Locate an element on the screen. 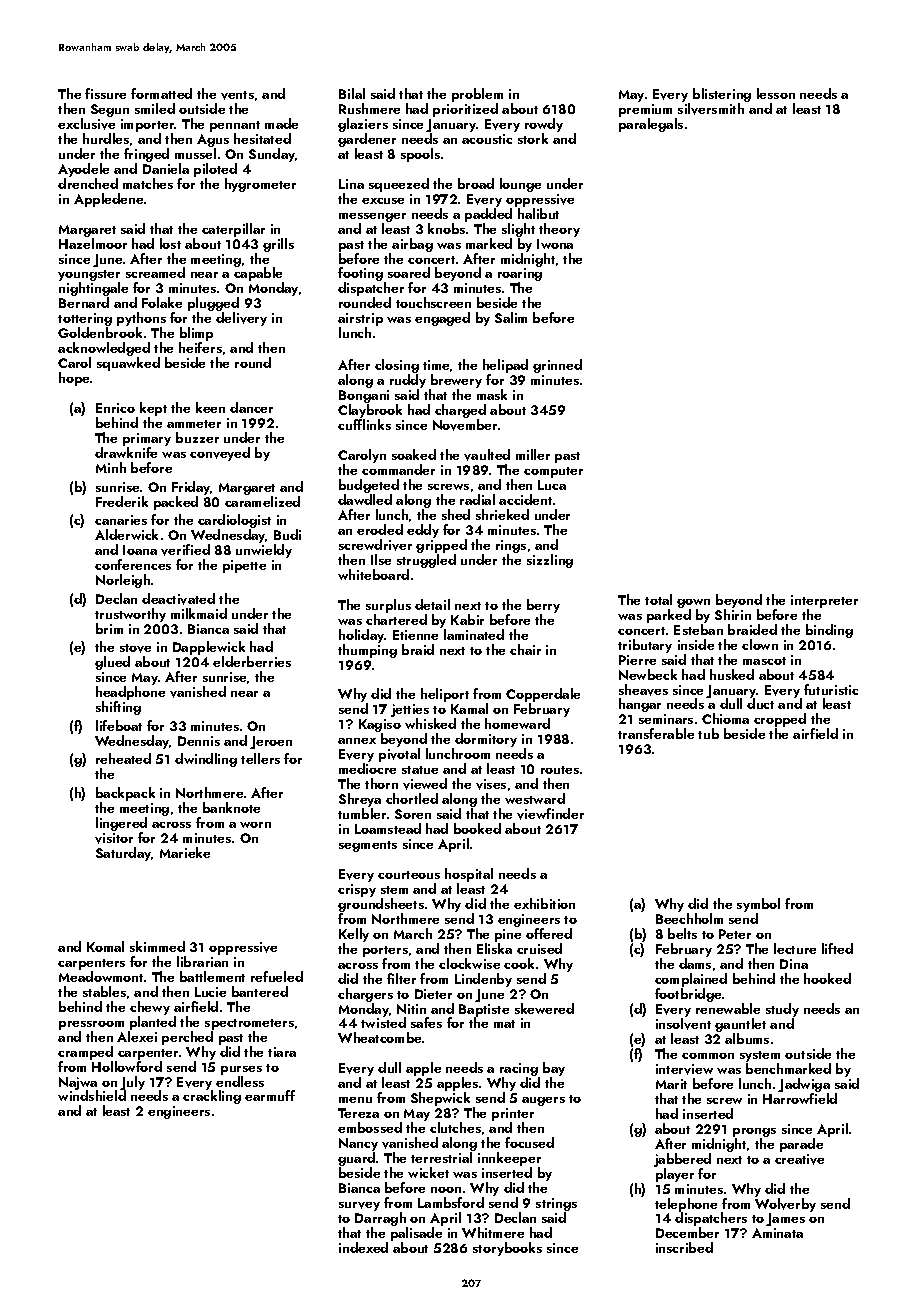 Image resolution: width=924 pixels, height=1308 pixels. primary is located at coordinates (147, 439).
